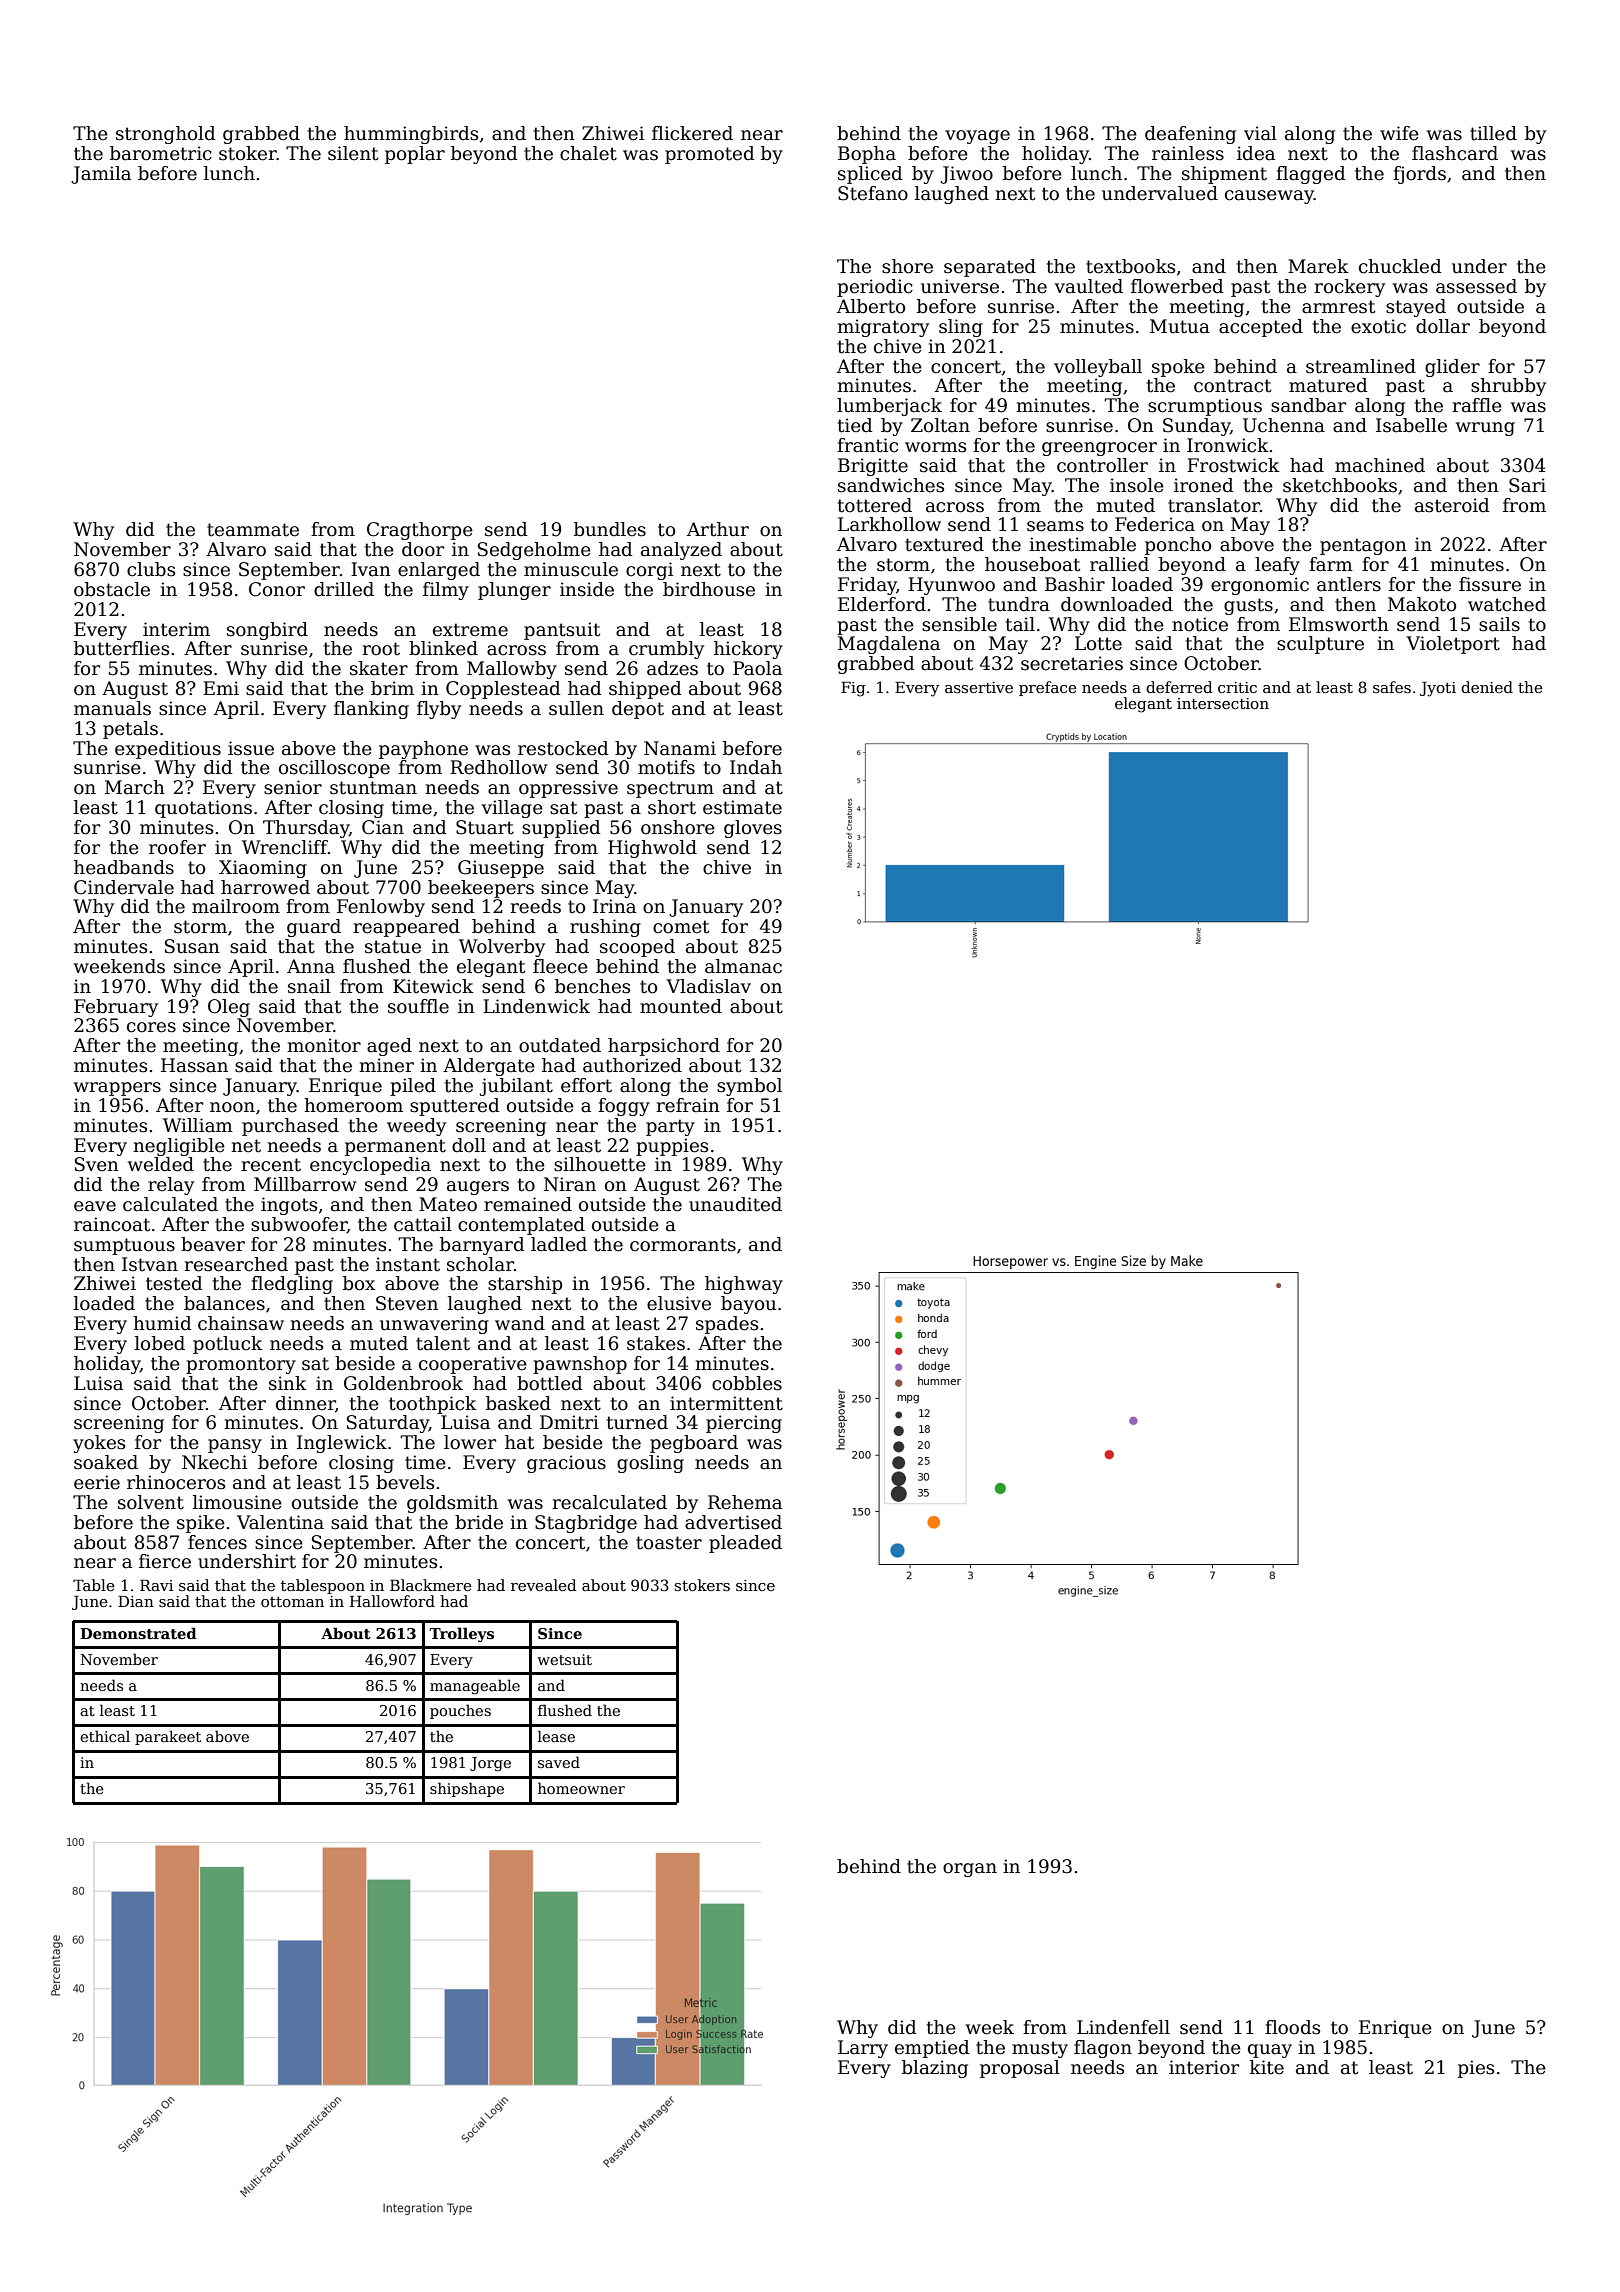 The image size is (1620, 2292). Describe the element at coordinates (314, 928) in the screenshot. I see `guard` at that location.
